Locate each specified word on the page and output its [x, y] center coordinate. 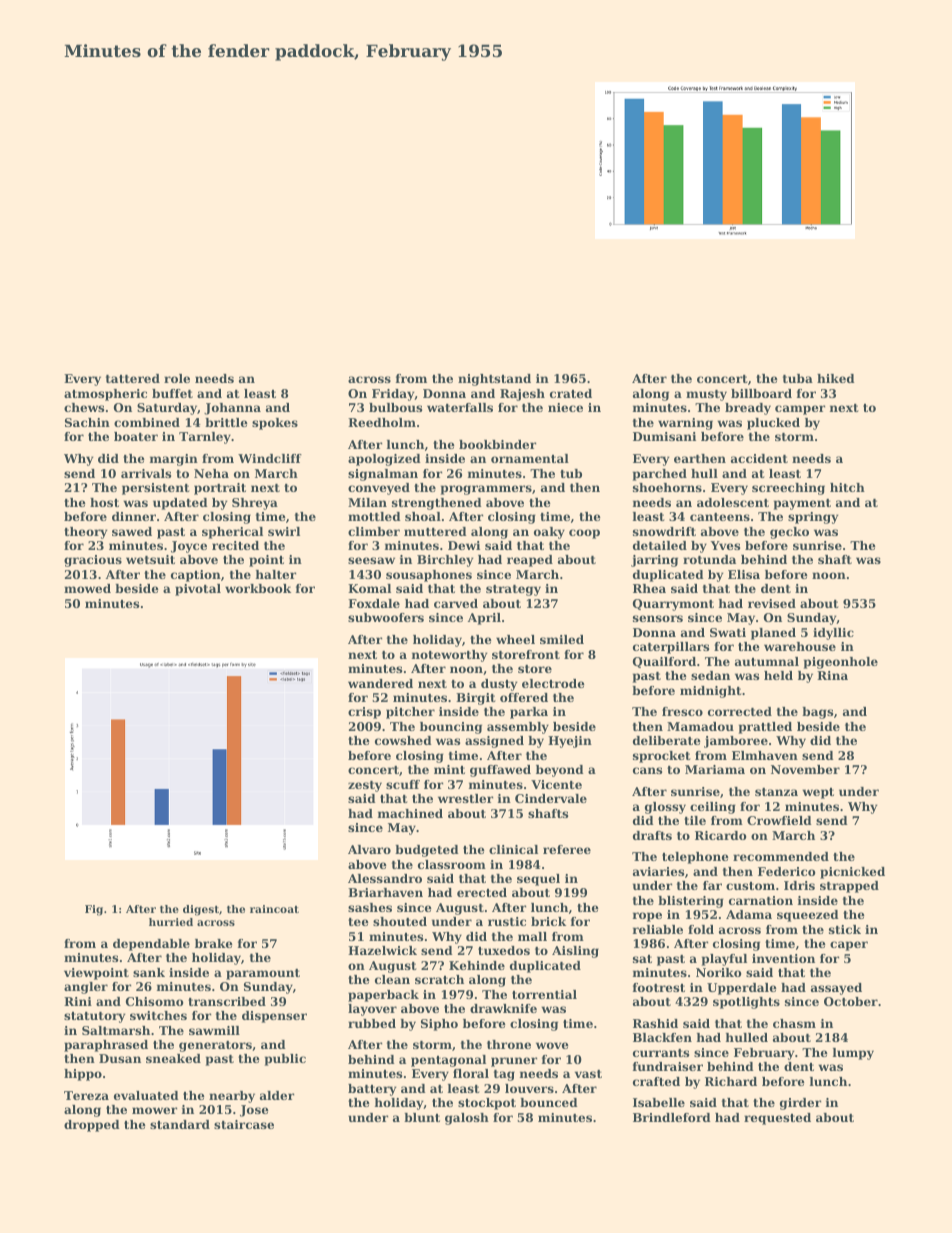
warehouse [800, 646]
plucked [773, 424]
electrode [553, 683]
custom [750, 886]
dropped [92, 1126]
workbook [258, 588]
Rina [832, 675]
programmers [486, 490]
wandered [380, 683]
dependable [151, 945]
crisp [364, 713]
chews [84, 407]
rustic [507, 921]
